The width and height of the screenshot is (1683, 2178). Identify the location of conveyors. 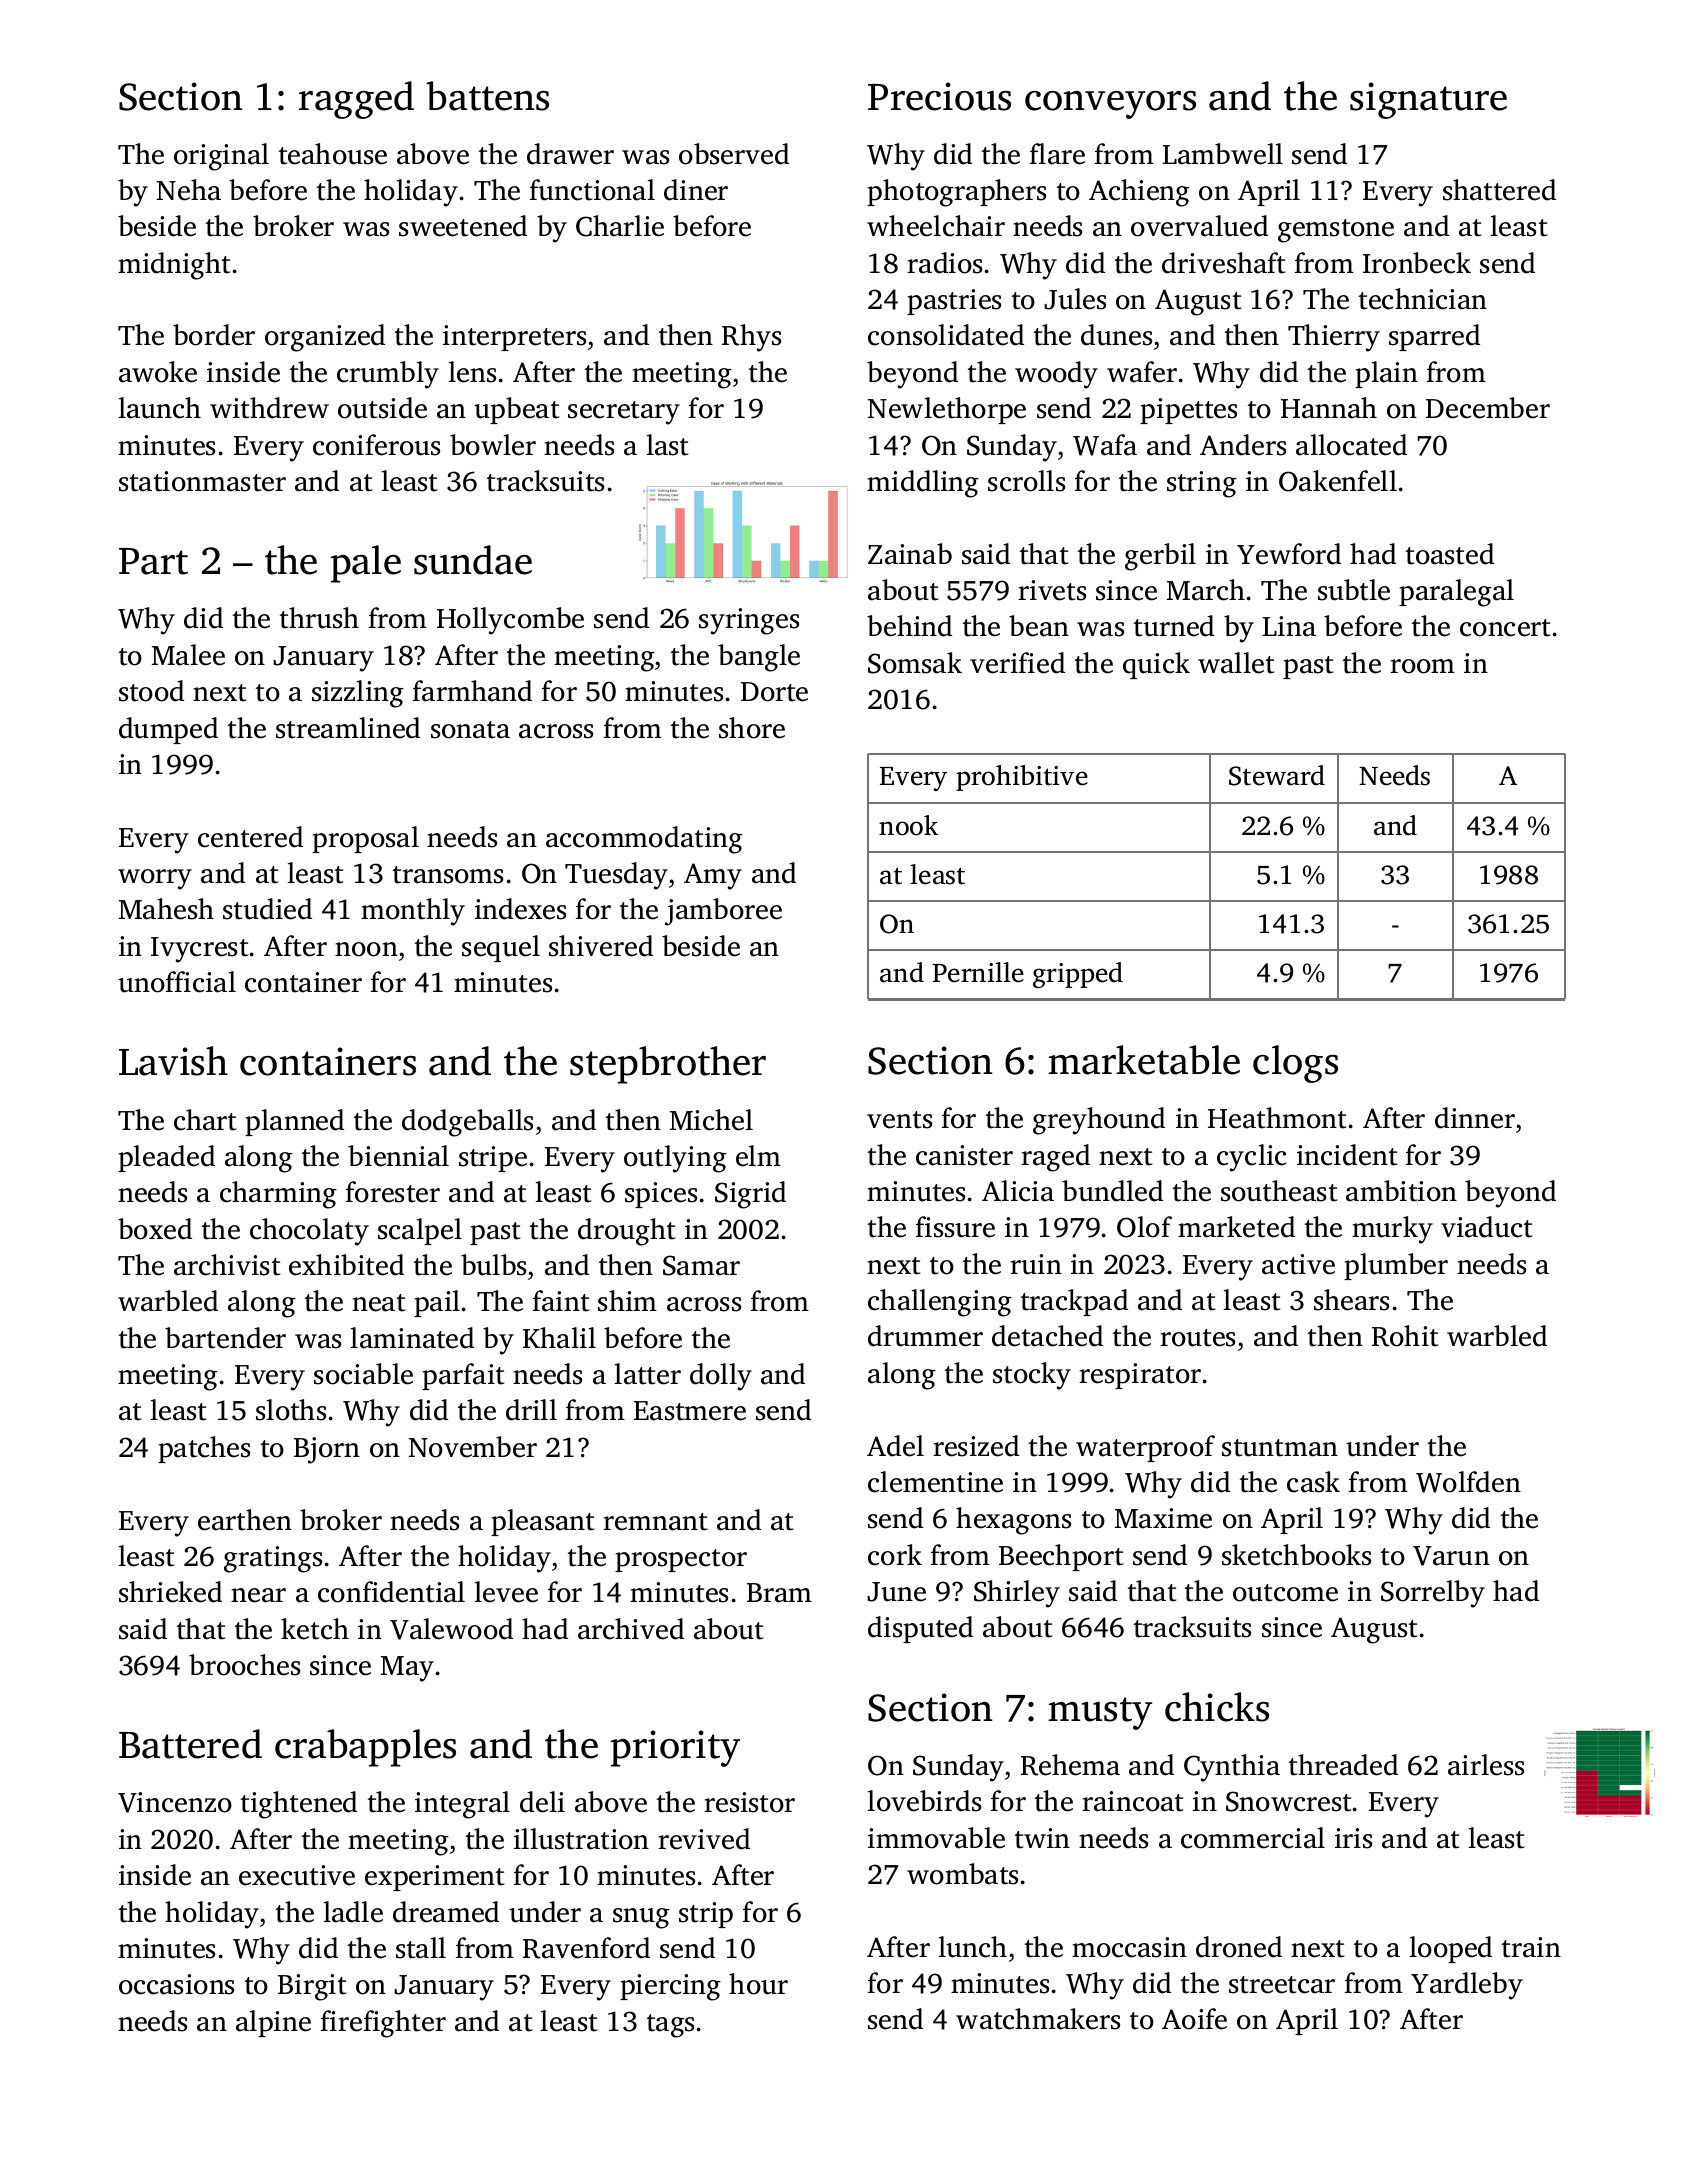
(1110, 105).
